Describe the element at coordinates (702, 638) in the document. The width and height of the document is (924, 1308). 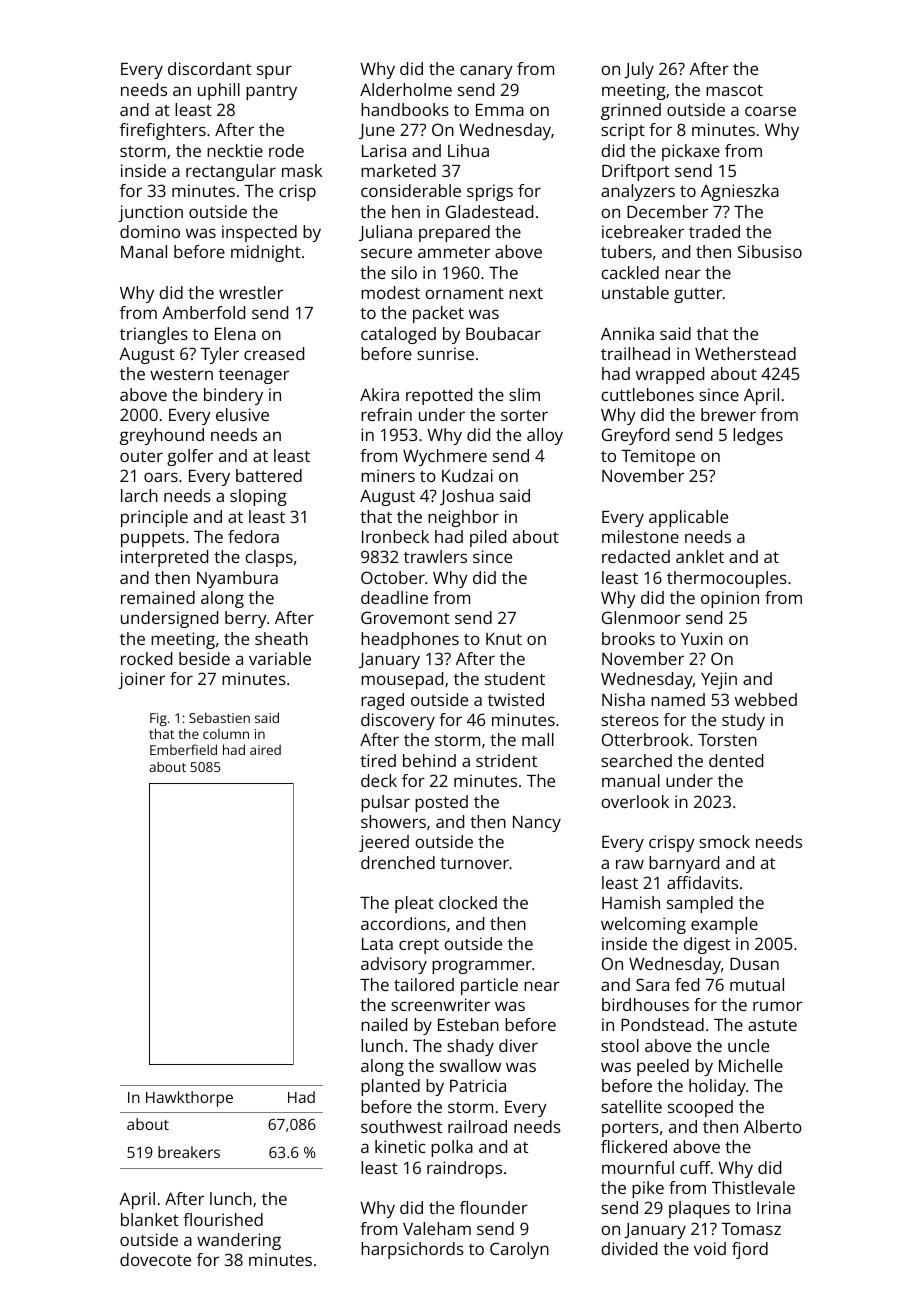
I see `Yuxin` at that location.
